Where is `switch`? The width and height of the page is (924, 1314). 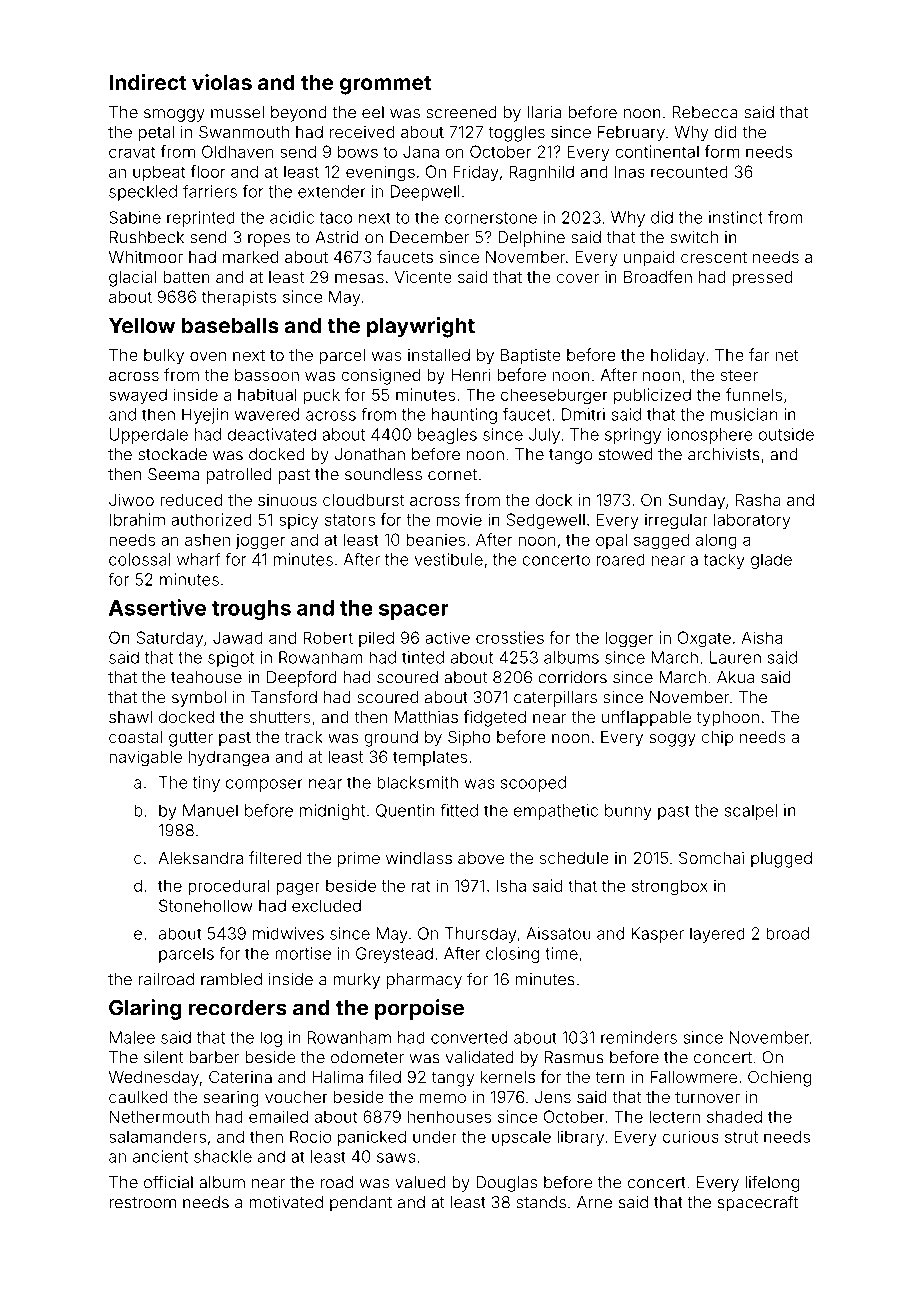 switch is located at coordinates (694, 237).
